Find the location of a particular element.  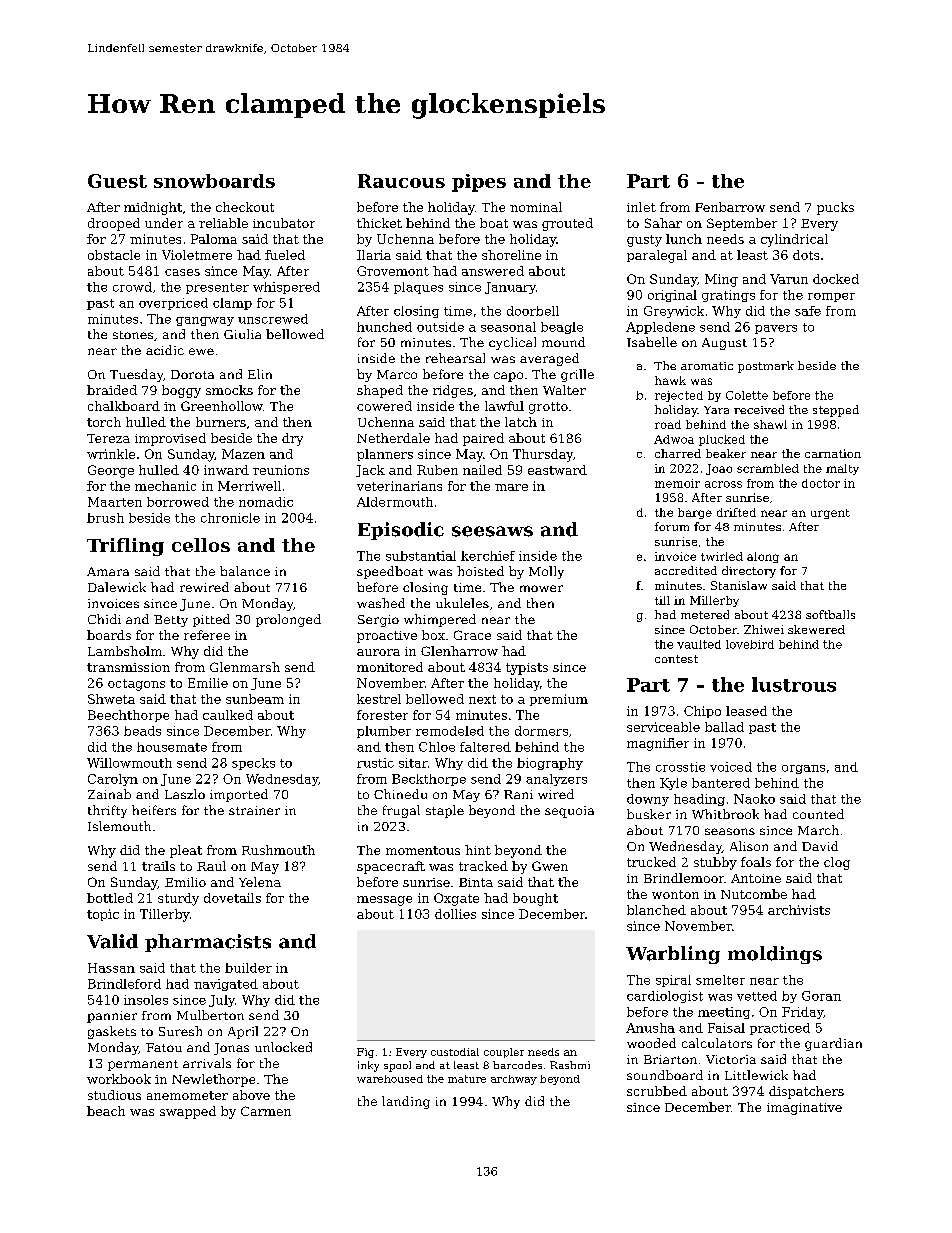

hint is located at coordinates (478, 850).
